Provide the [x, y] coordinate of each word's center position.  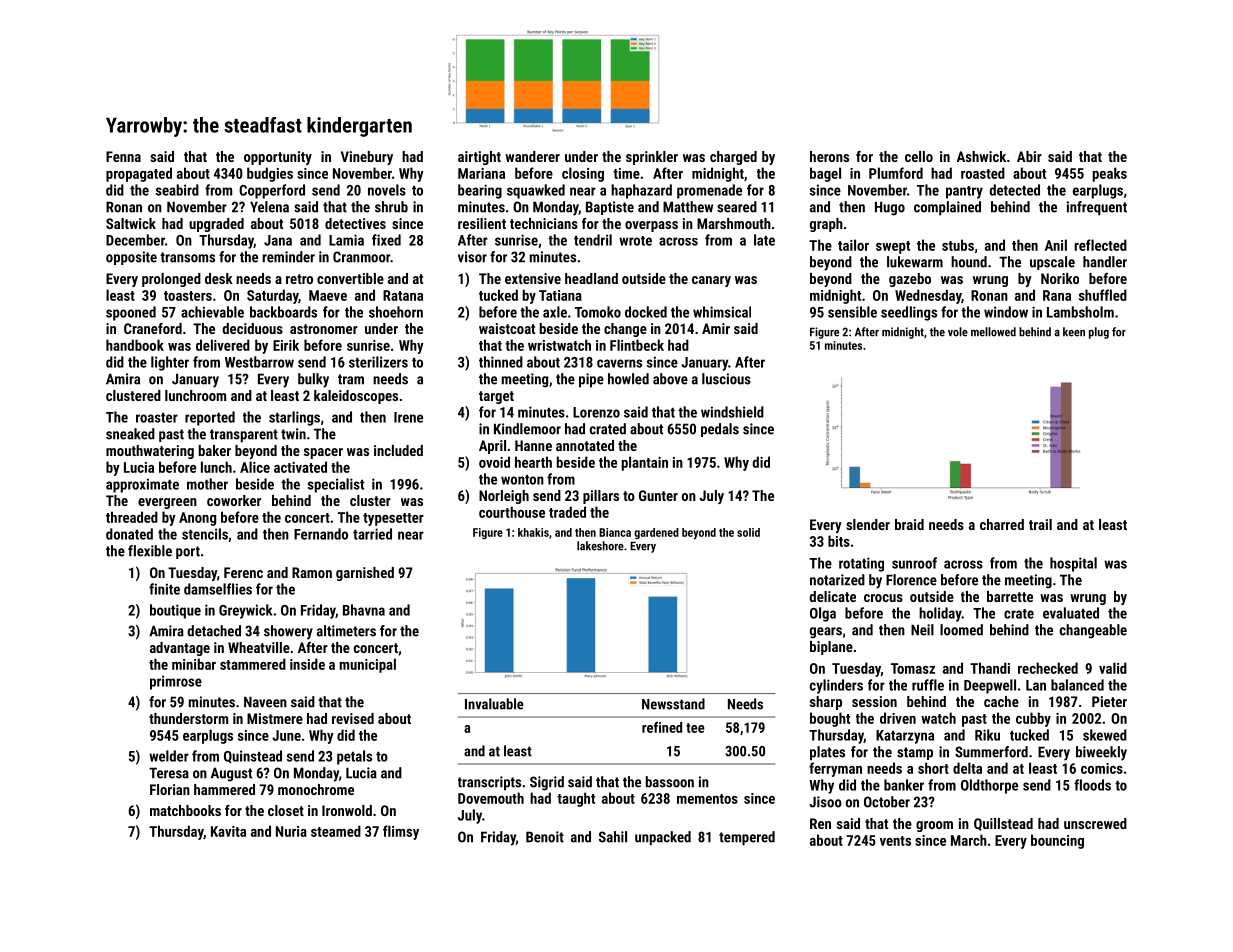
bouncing [1057, 841]
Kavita [228, 831]
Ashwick [981, 156]
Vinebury [367, 158]
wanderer [532, 156]
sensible [852, 312]
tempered [747, 838]
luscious [726, 379]
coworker [234, 500]
